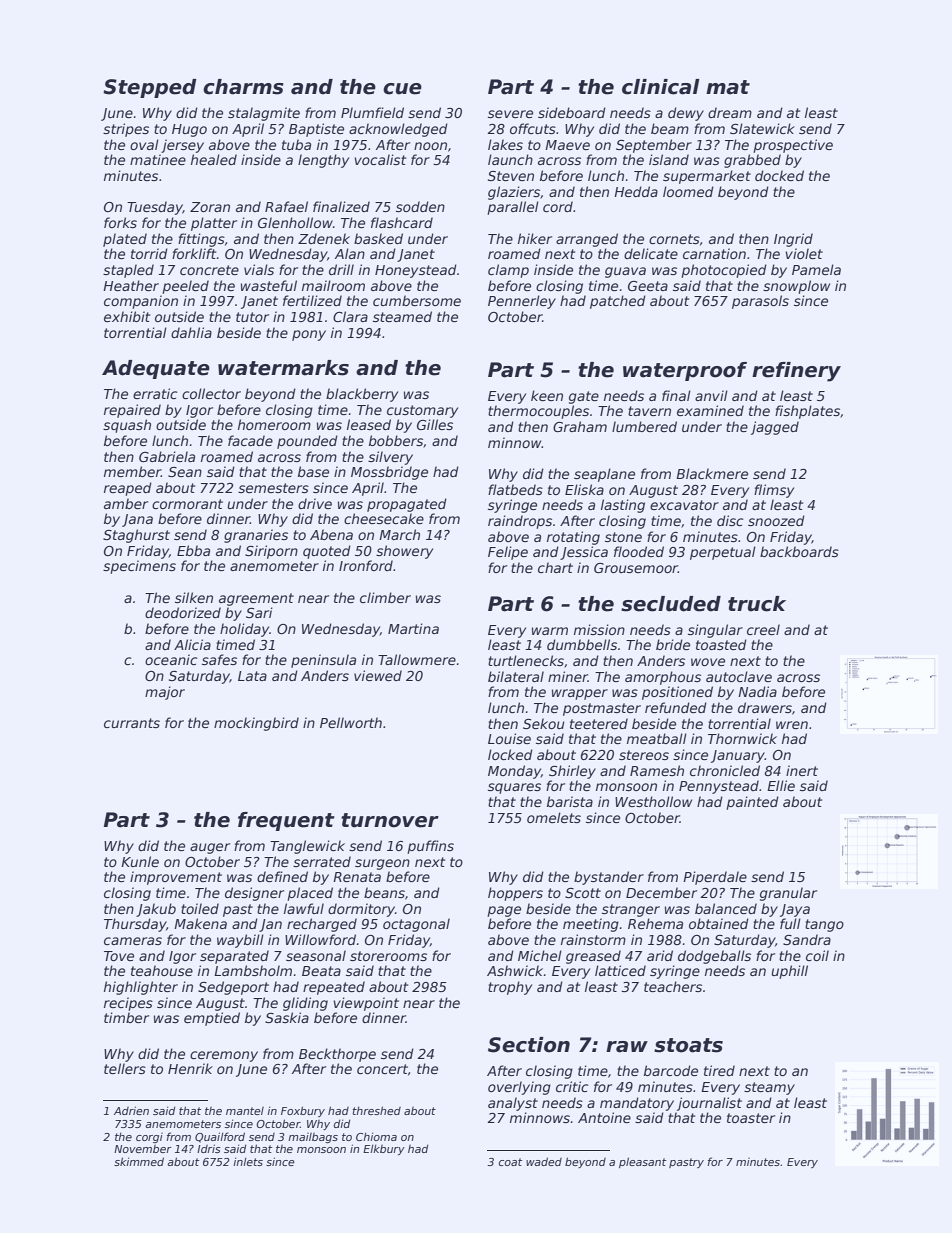  I want to click on parasols, so click(760, 302).
